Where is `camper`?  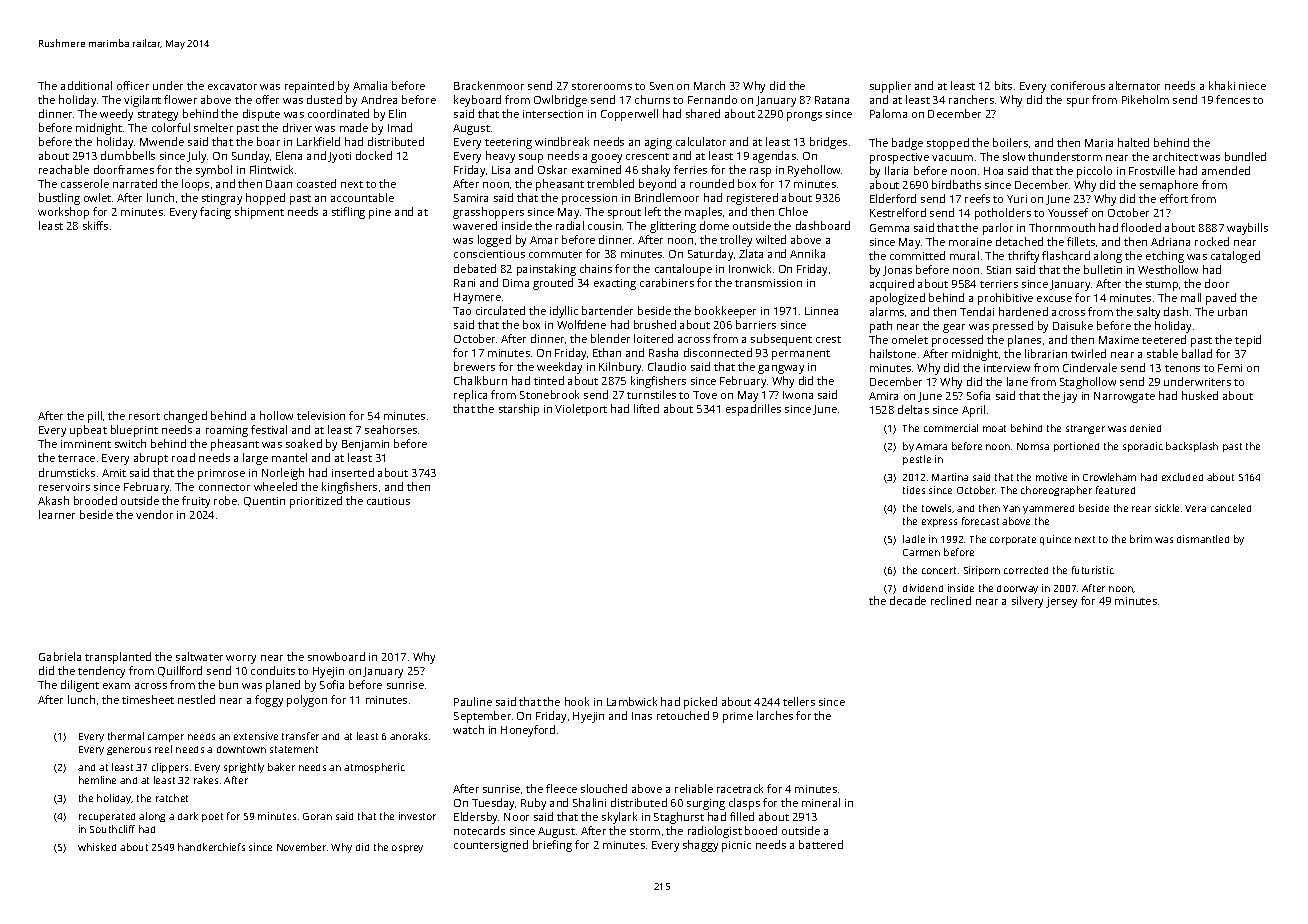 camper is located at coordinates (166, 738).
